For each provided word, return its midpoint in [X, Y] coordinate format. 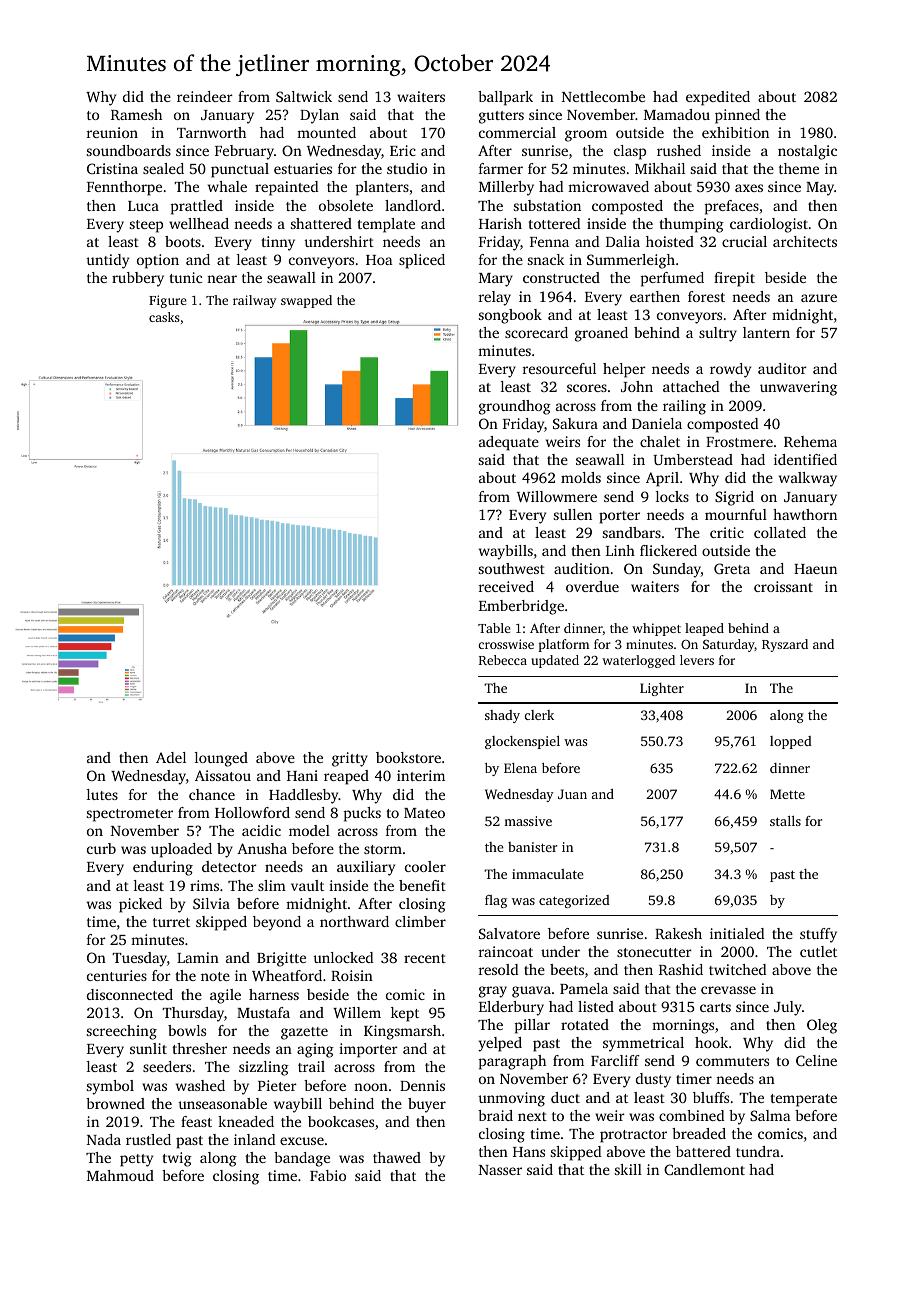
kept [405, 1014]
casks [164, 317]
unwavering [798, 388]
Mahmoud [120, 1175]
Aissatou [223, 775]
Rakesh [678, 933]
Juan [572, 794]
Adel [171, 757]
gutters [501, 117]
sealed [163, 168]
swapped [306, 301]
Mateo [424, 813]
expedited [718, 98]
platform [563, 645]
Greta [732, 568]
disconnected [130, 994]
